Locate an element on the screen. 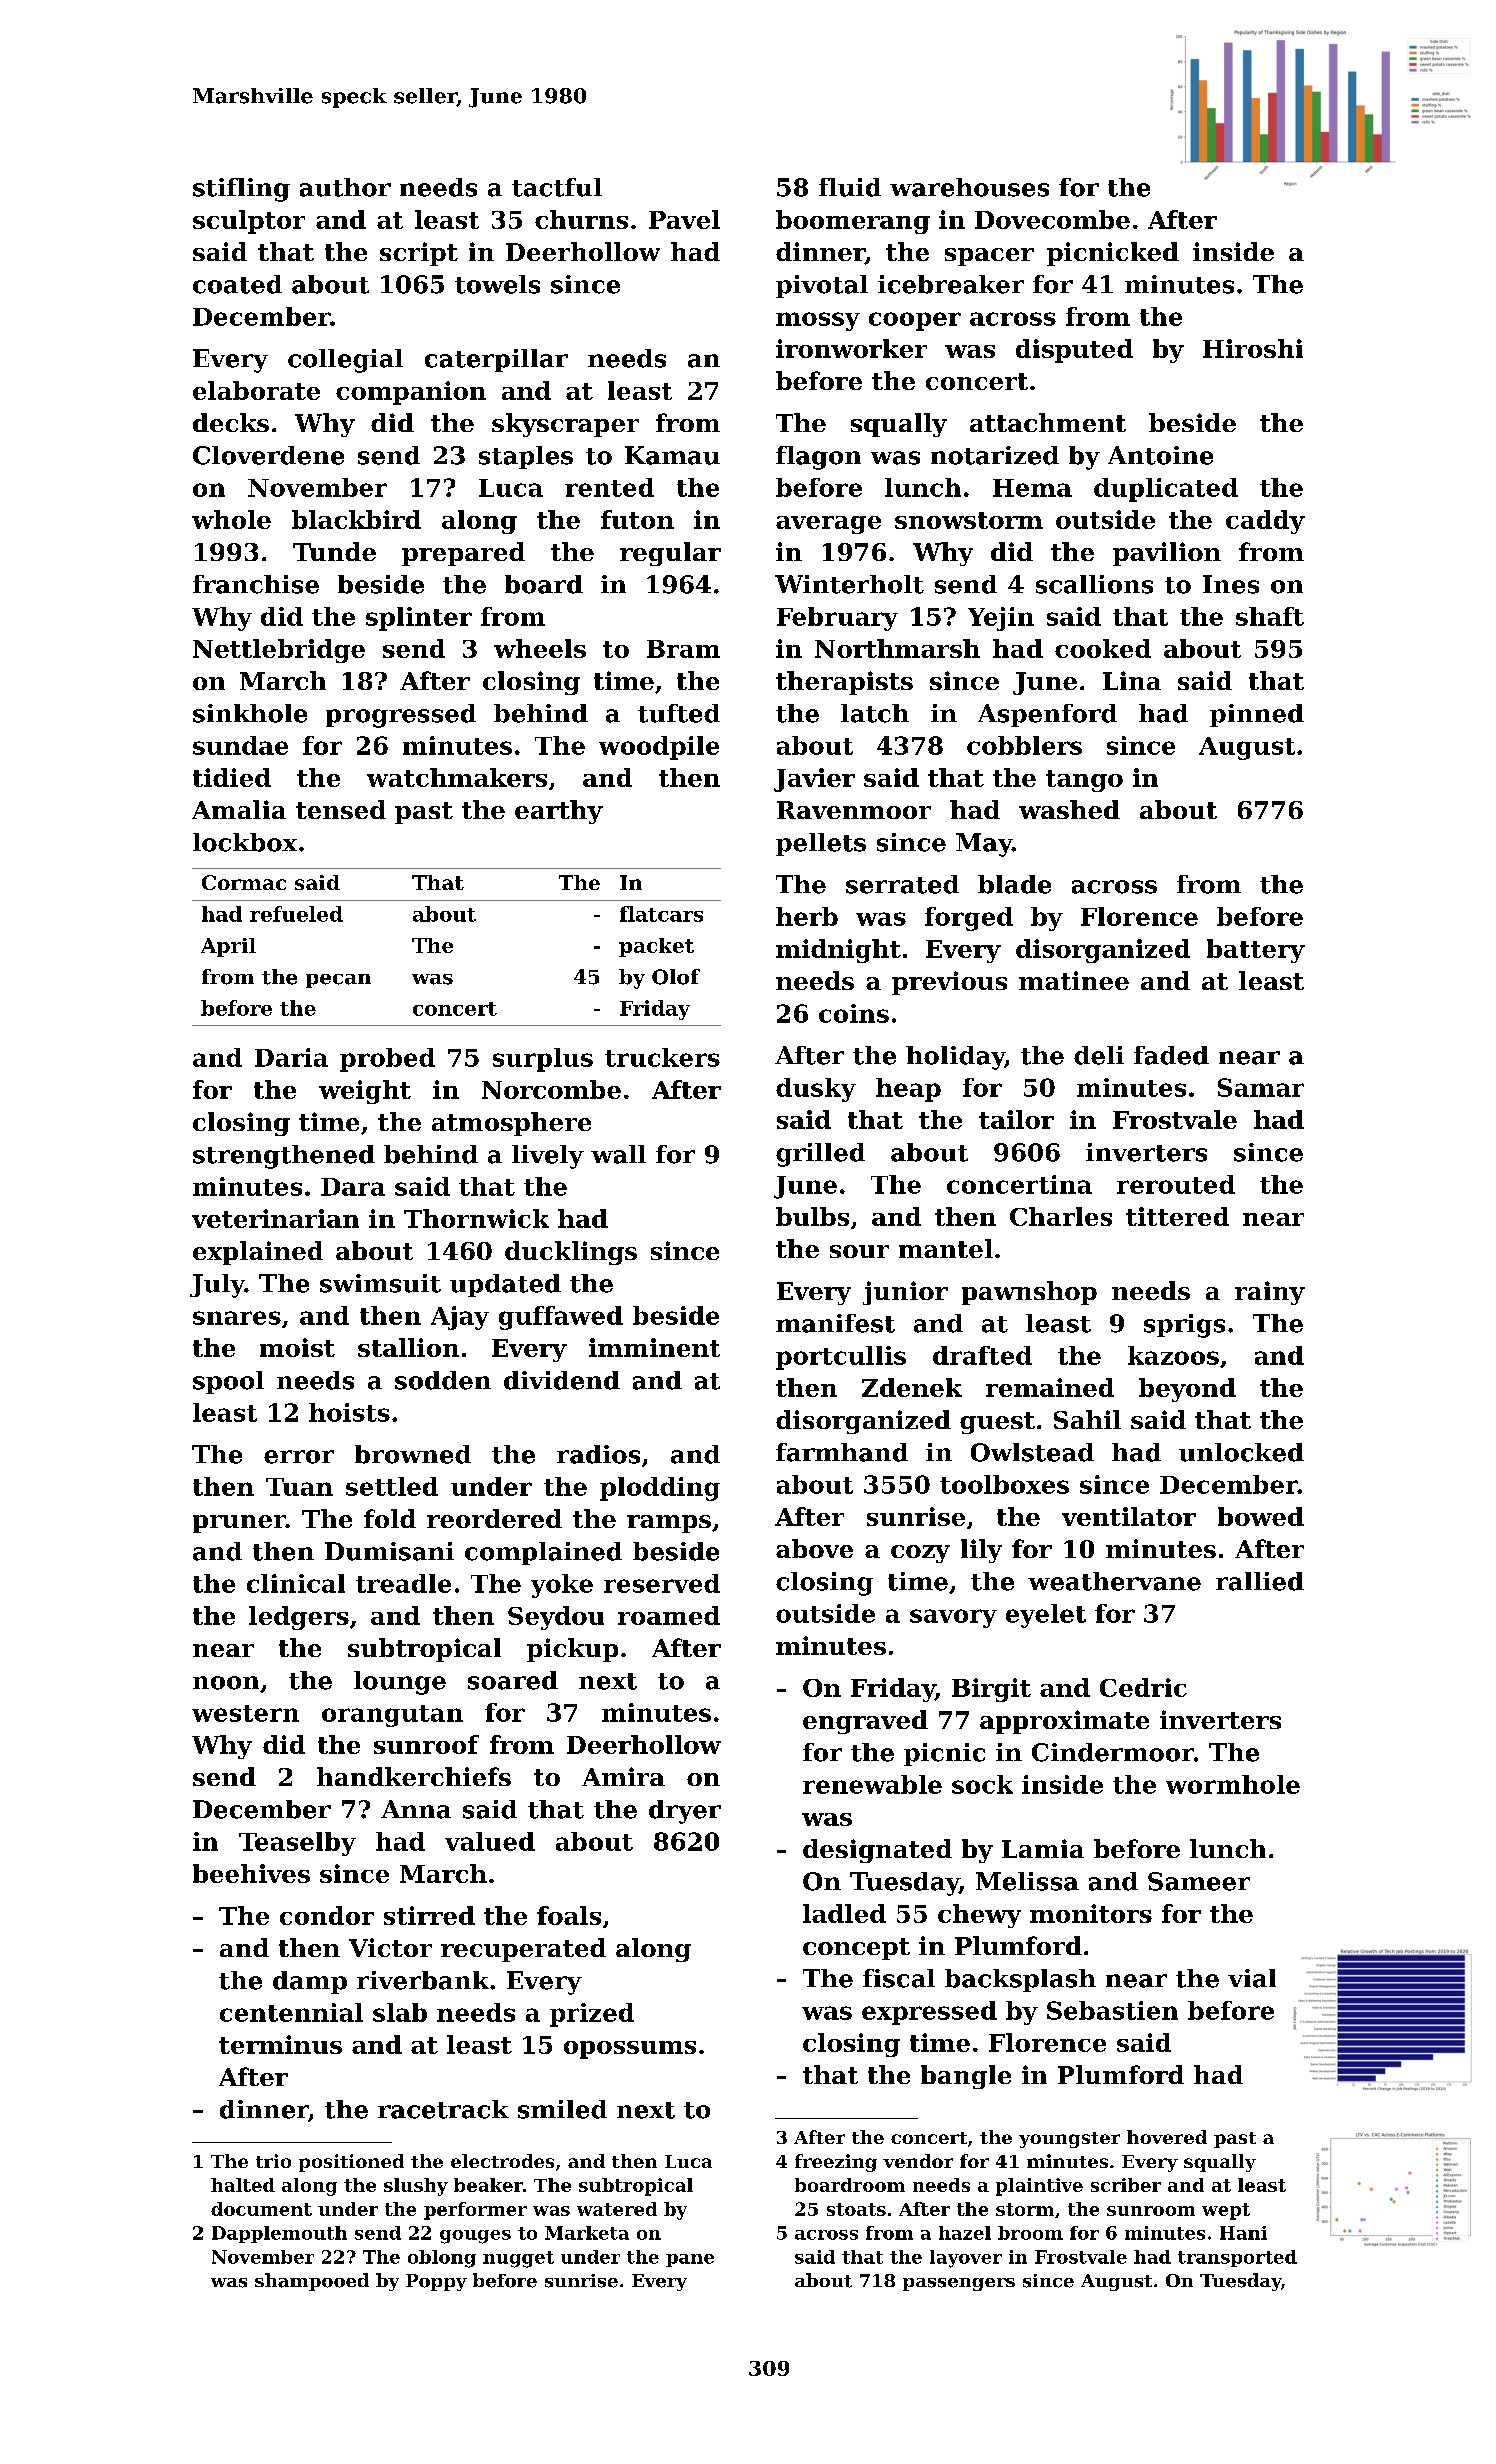 This screenshot has height=2464, width=1496. hovered is located at coordinates (1167, 2137).
